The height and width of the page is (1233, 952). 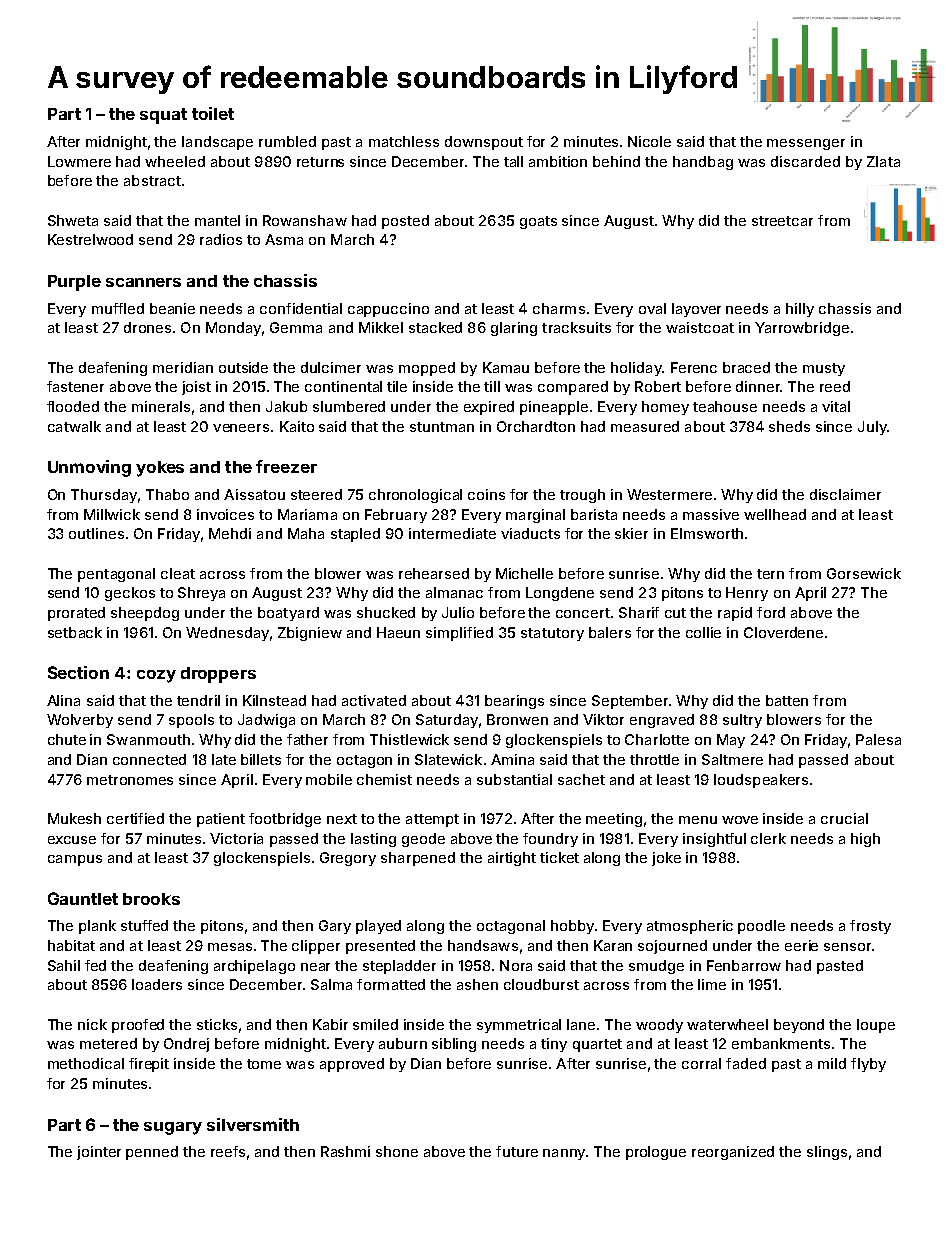 I want to click on jointer, so click(x=99, y=1153).
